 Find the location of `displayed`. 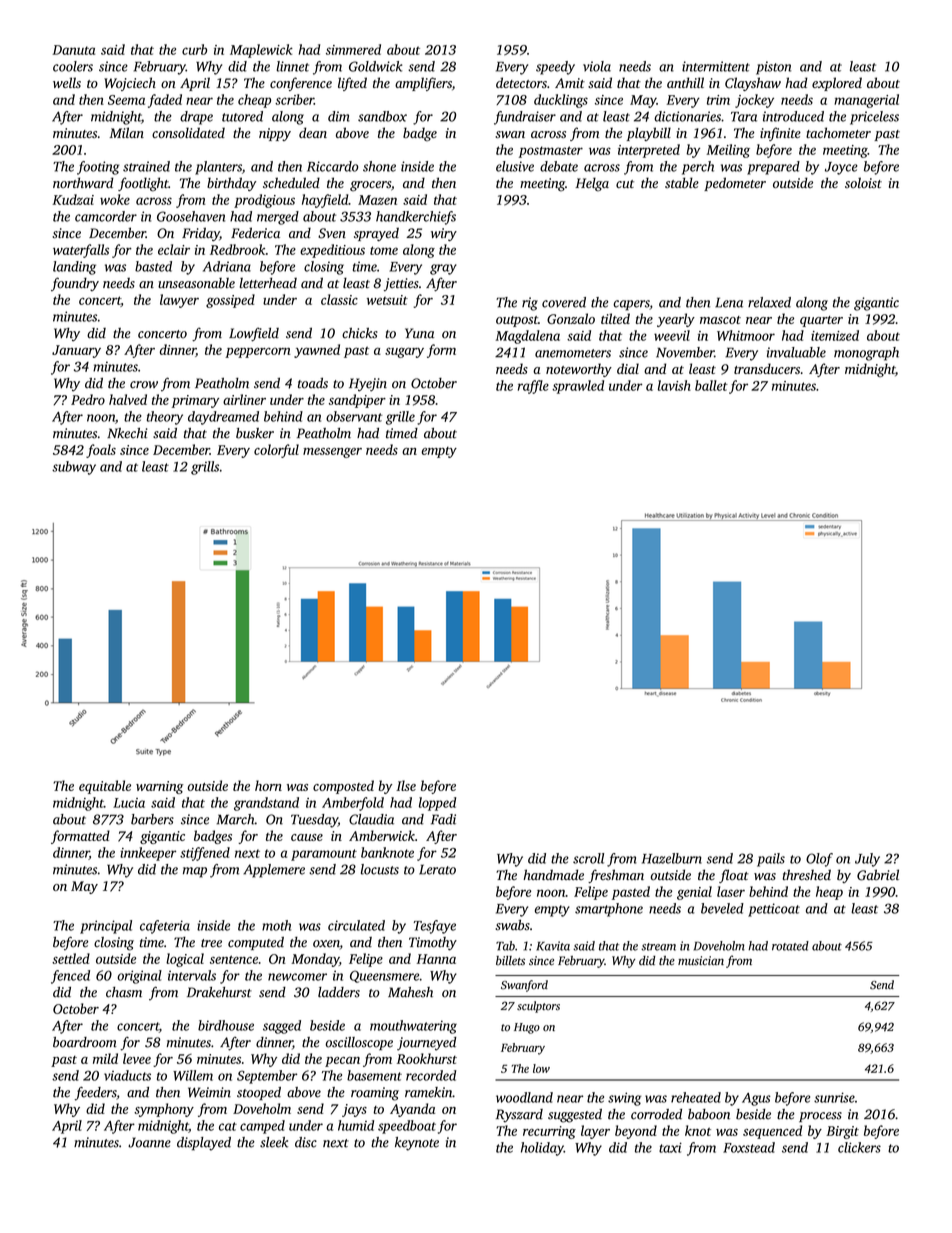

displayed is located at coordinates (204, 1144).
